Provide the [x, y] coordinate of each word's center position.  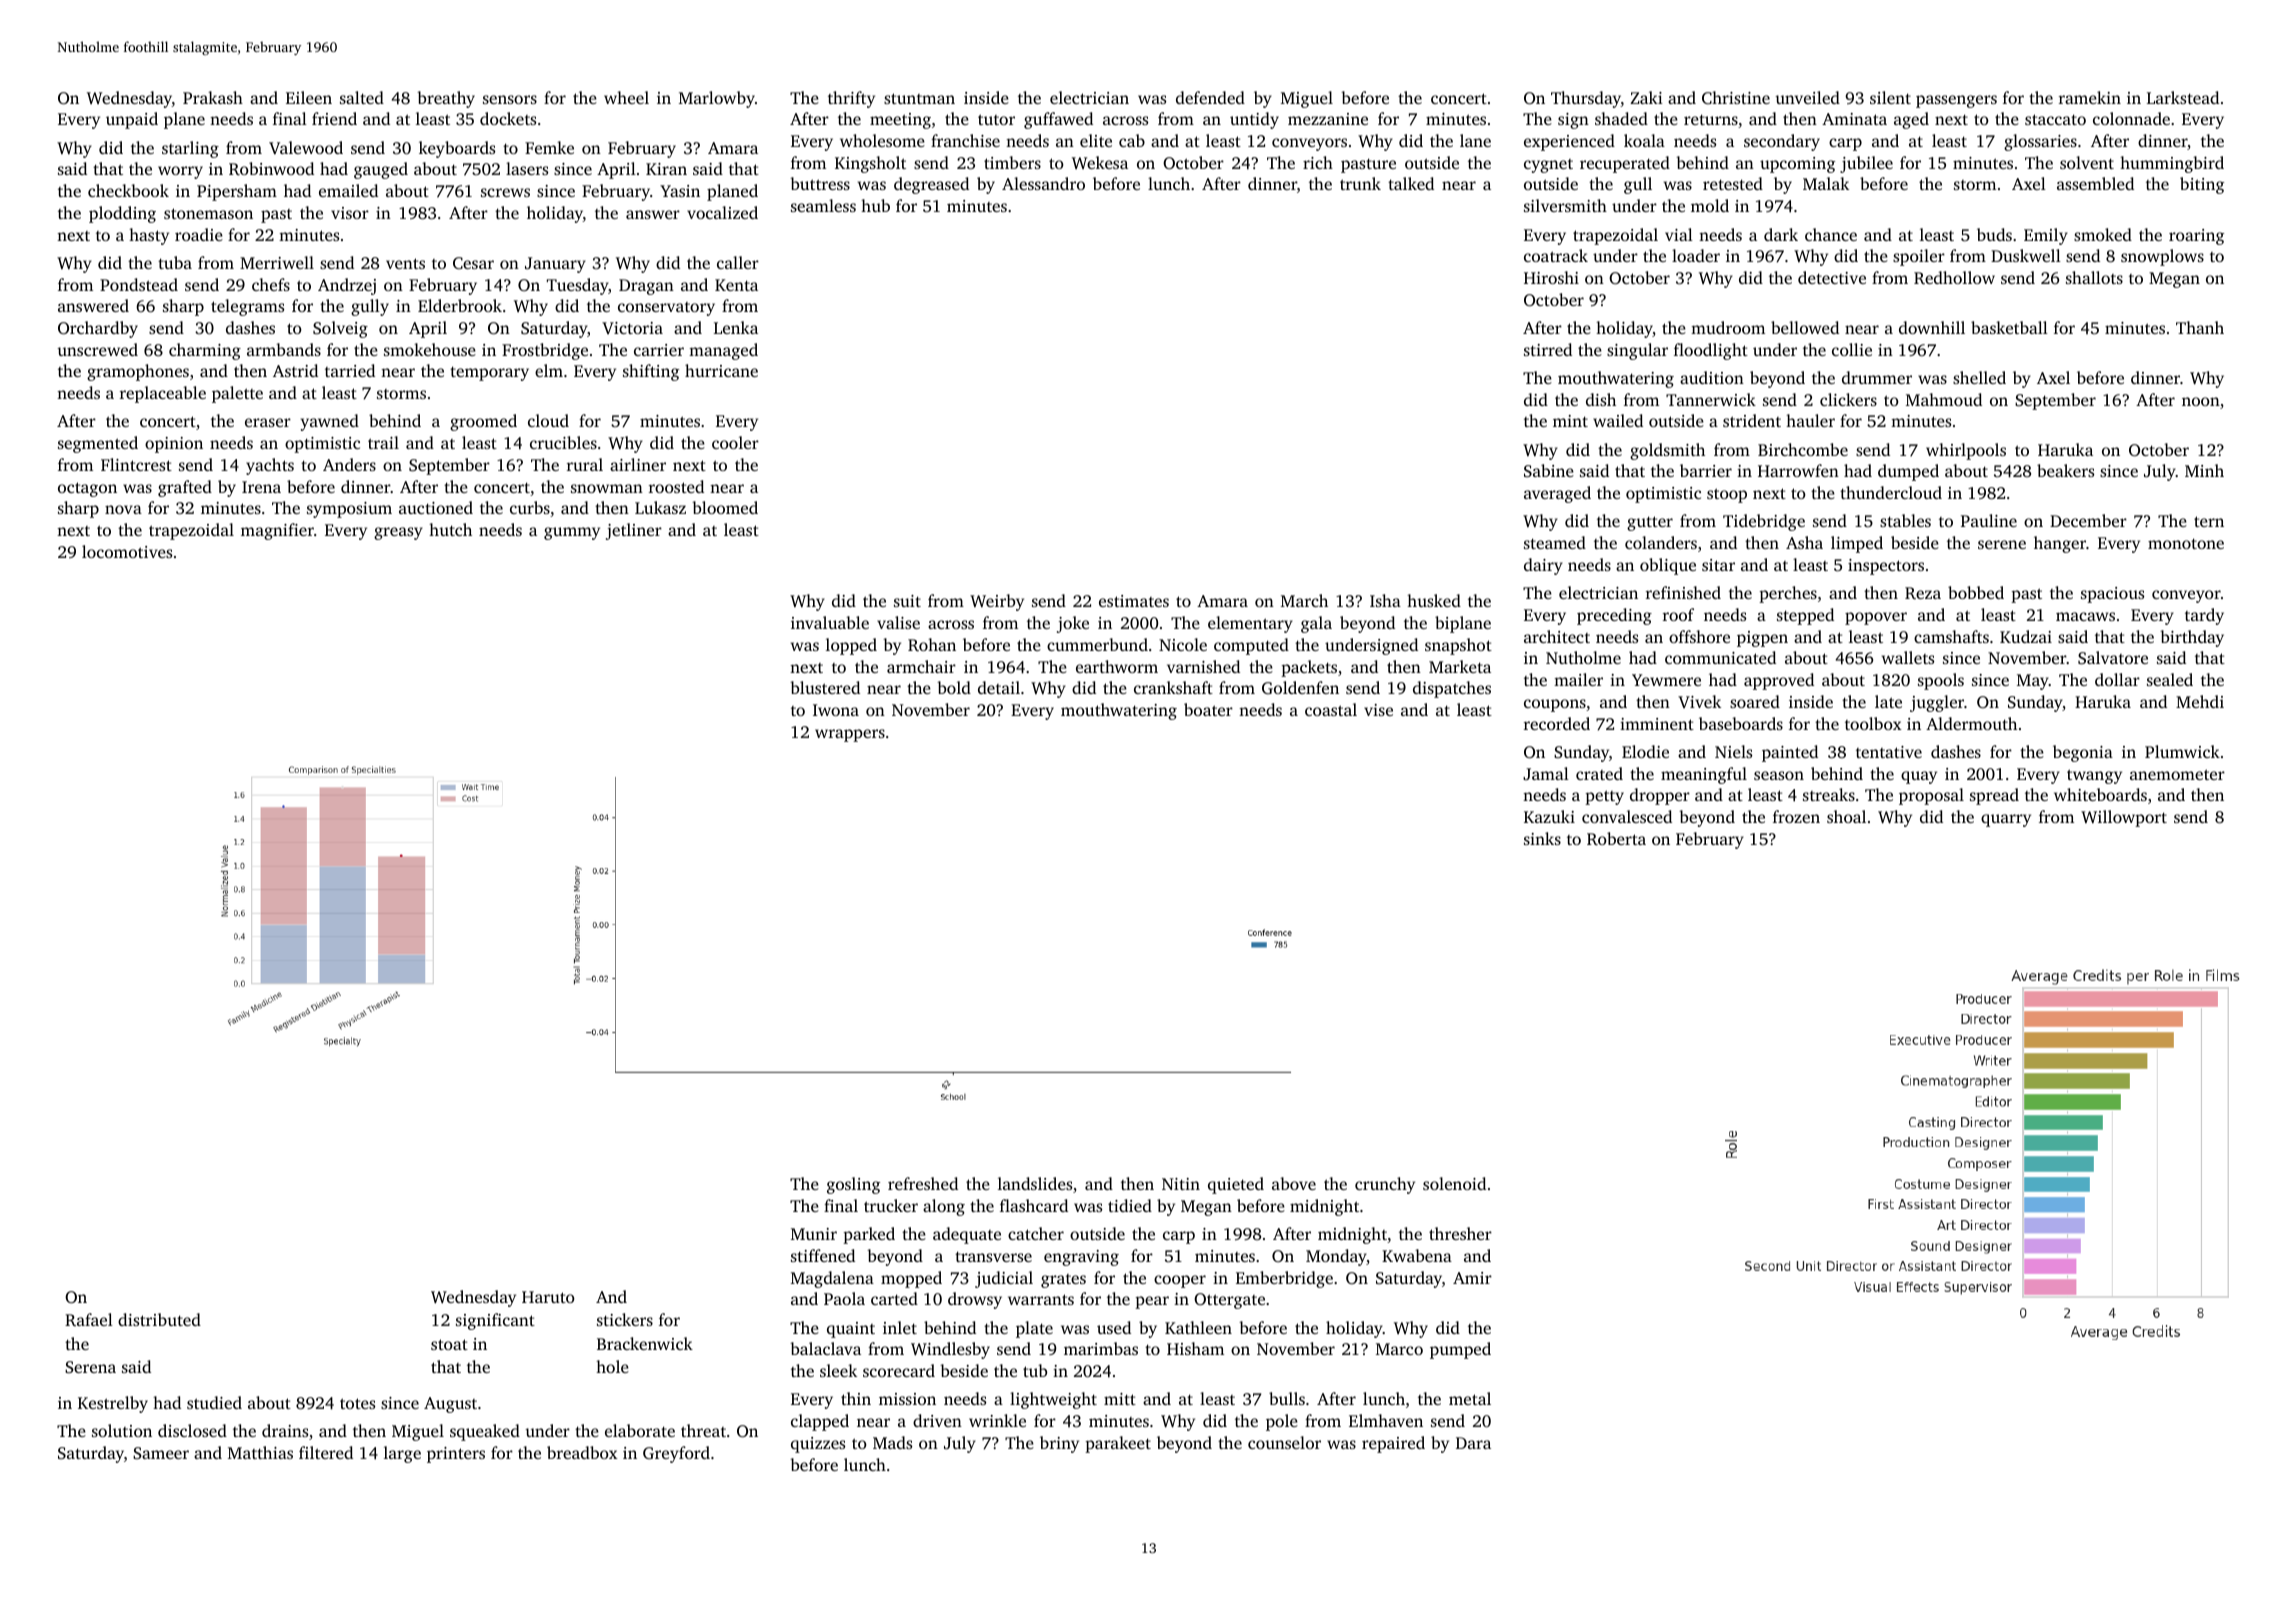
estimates [1134, 601]
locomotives [127, 551]
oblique [1668, 566]
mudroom [1728, 327]
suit [907, 601]
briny [1059, 1444]
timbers [1012, 162]
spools [1941, 681]
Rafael [89, 1319]
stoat [449, 1344]
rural [585, 464]
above [1294, 1183]
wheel [626, 97]
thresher [1460, 1233]
